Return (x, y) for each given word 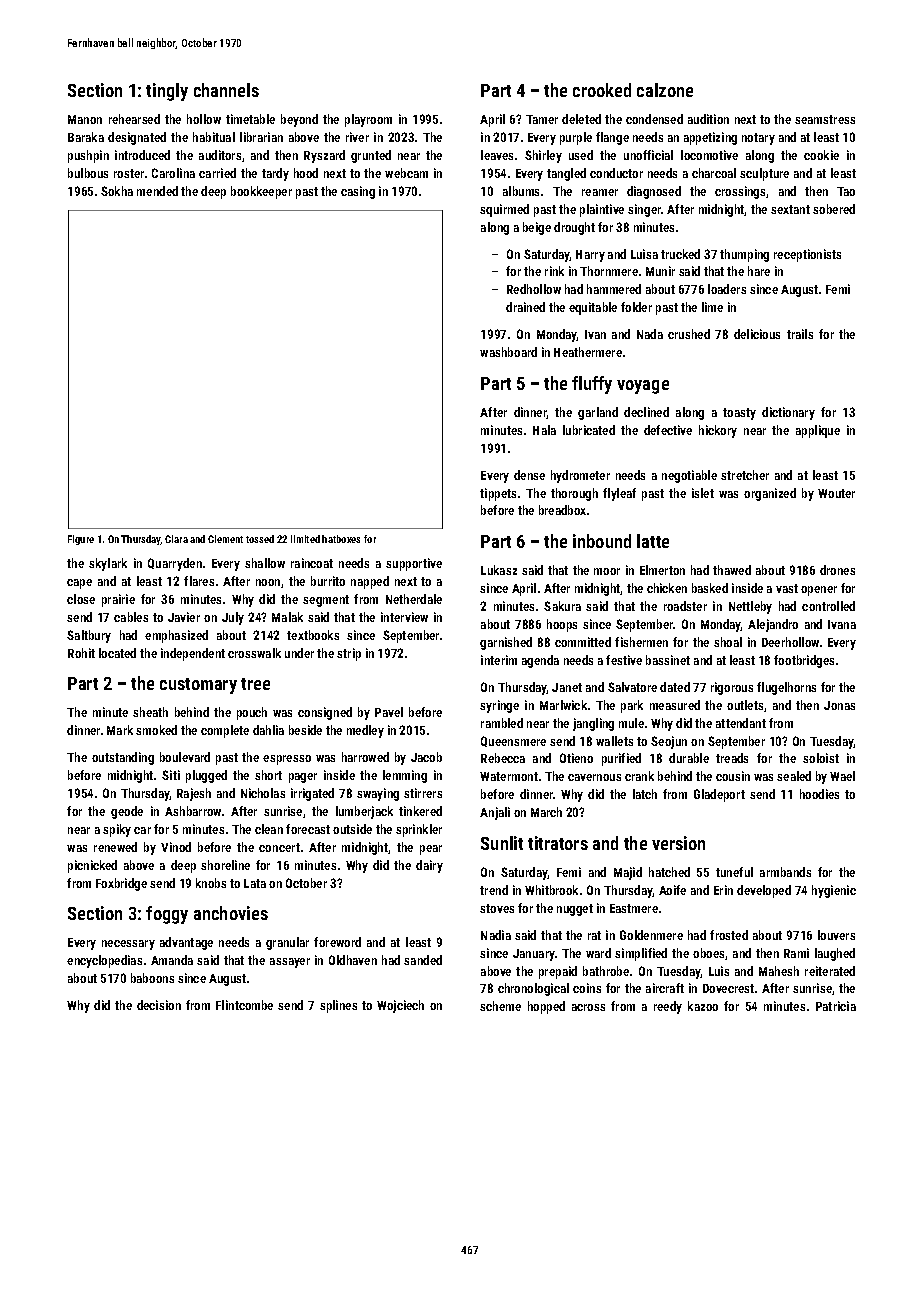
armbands (785, 872)
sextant (790, 209)
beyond (299, 120)
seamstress (825, 119)
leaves (497, 155)
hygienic (834, 891)
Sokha (117, 191)
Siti (171, 775)
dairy (429, 866)
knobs (211, 883)
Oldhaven (353, 960)
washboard (508, 352)
